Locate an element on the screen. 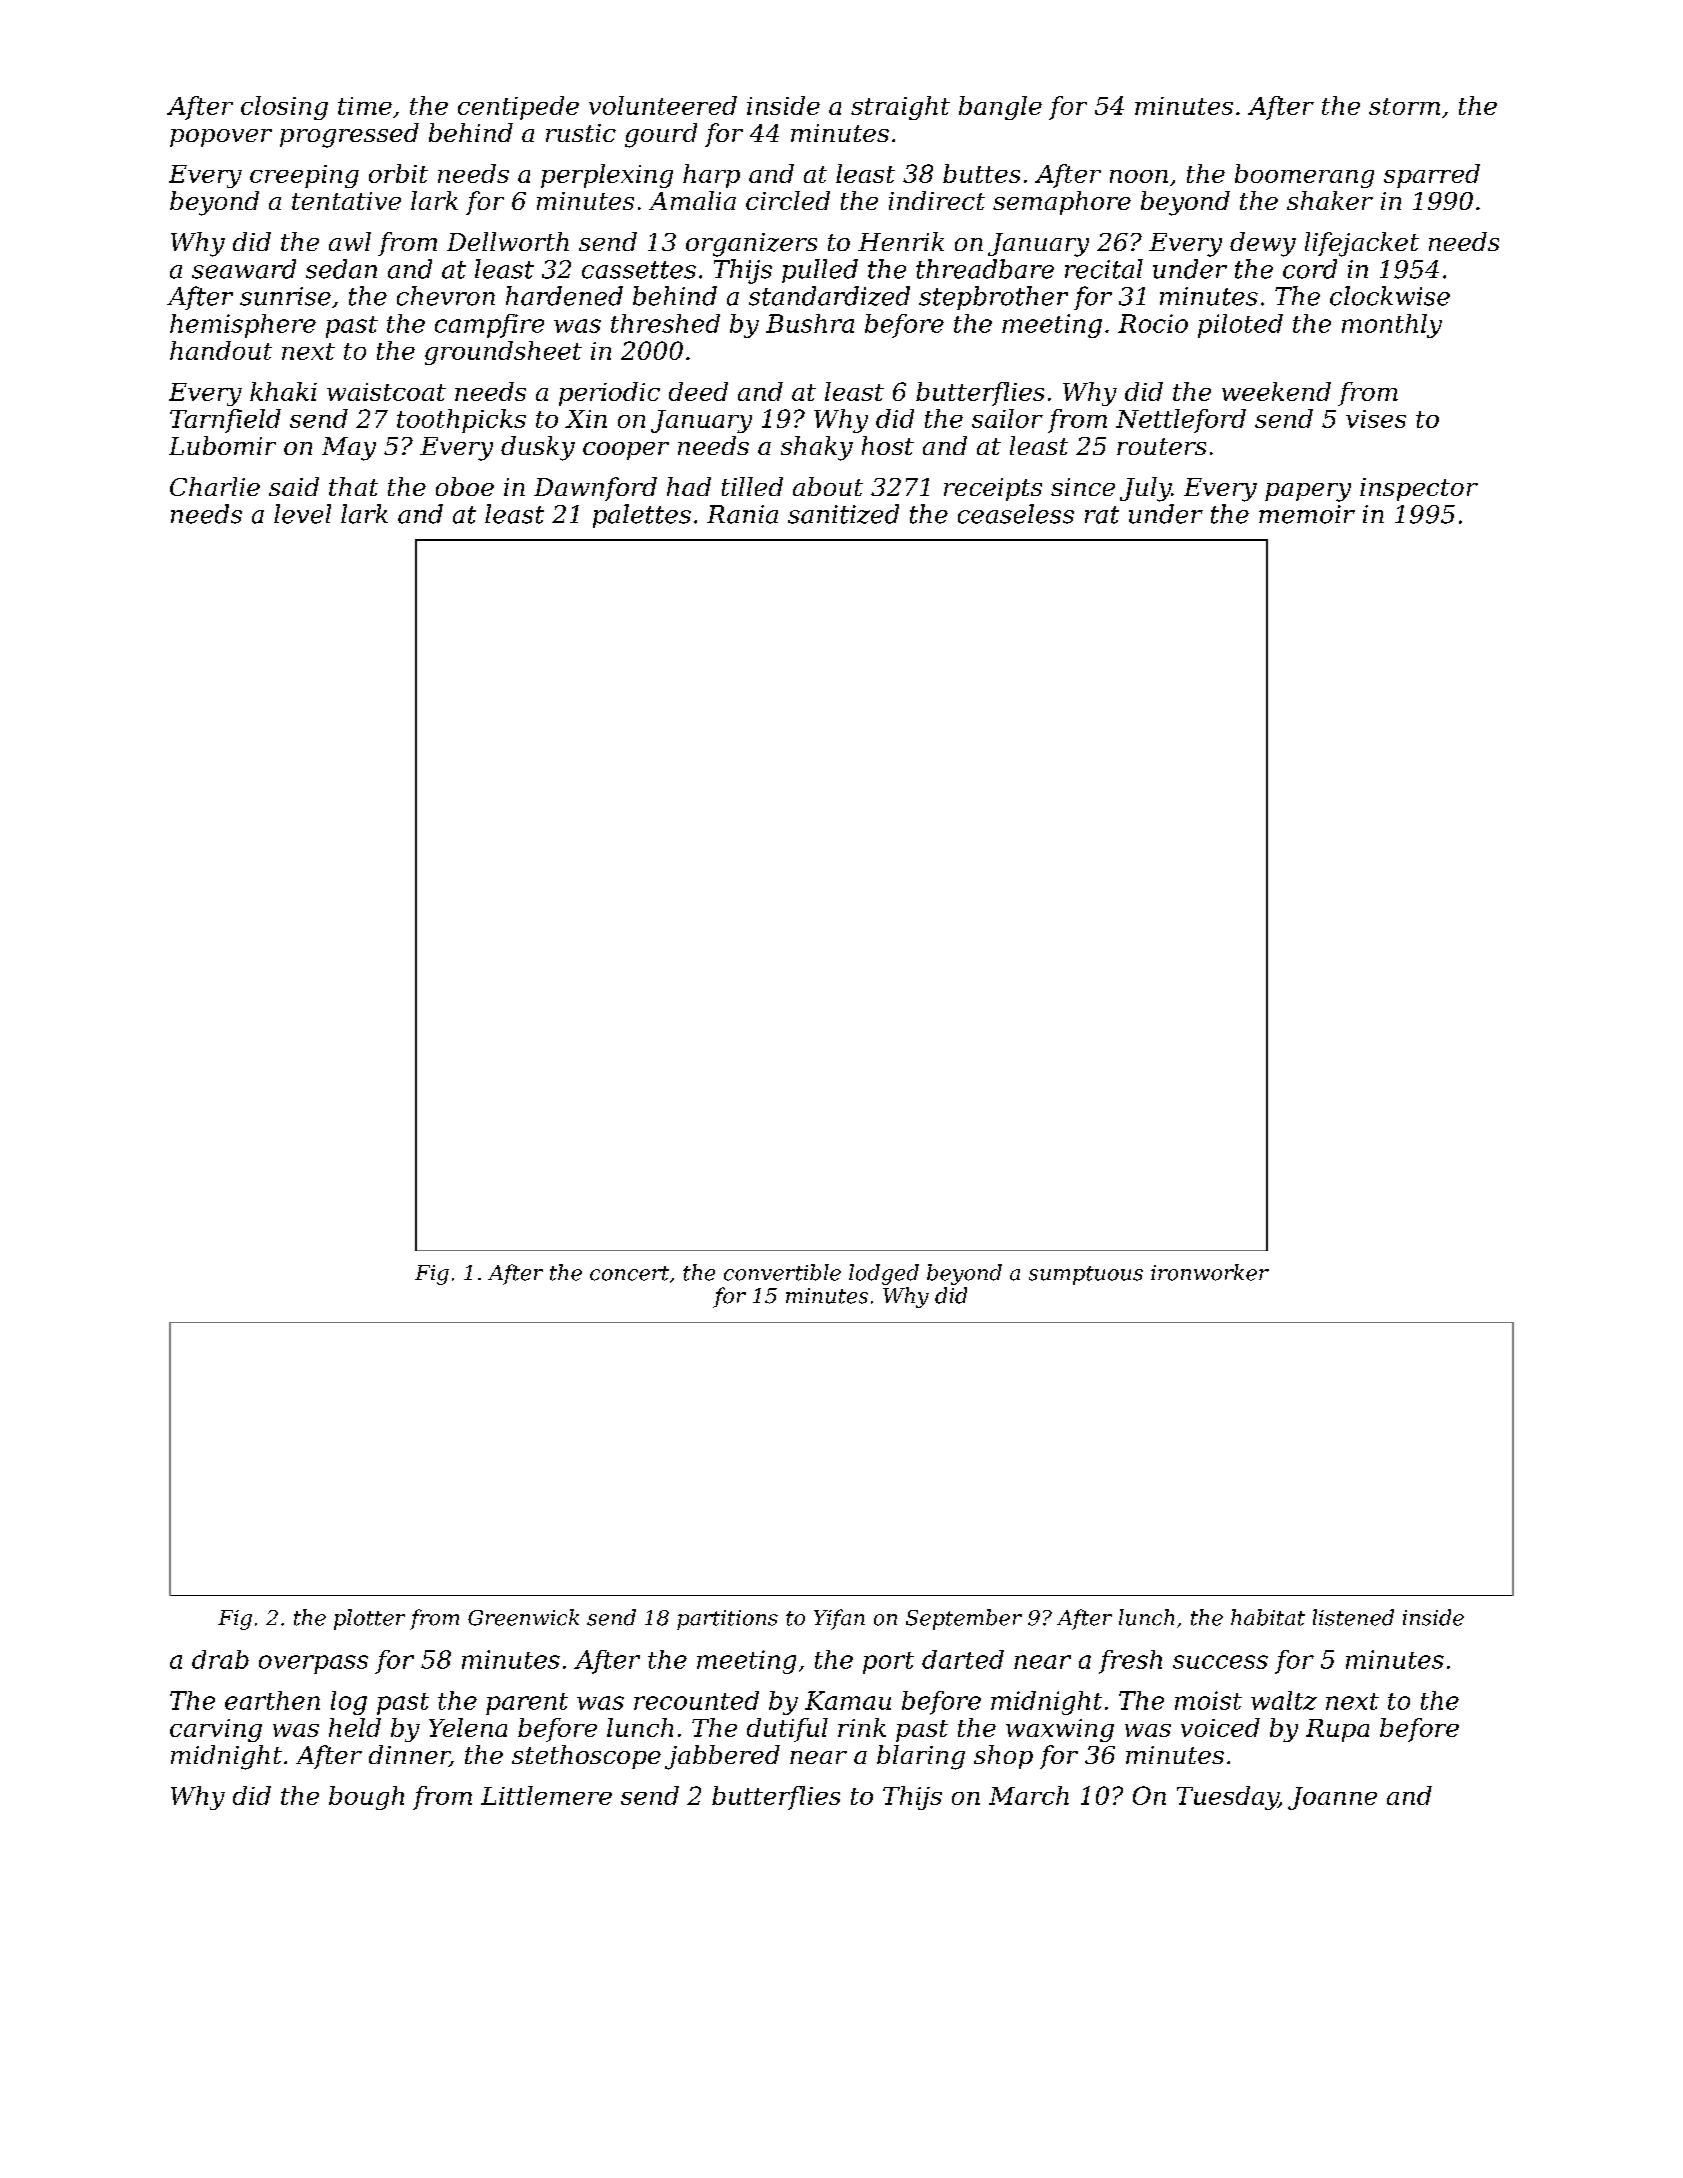 The width and height of the screenshot is (1683, 2178). Tarnfield is located at coordinates (225, 421).
